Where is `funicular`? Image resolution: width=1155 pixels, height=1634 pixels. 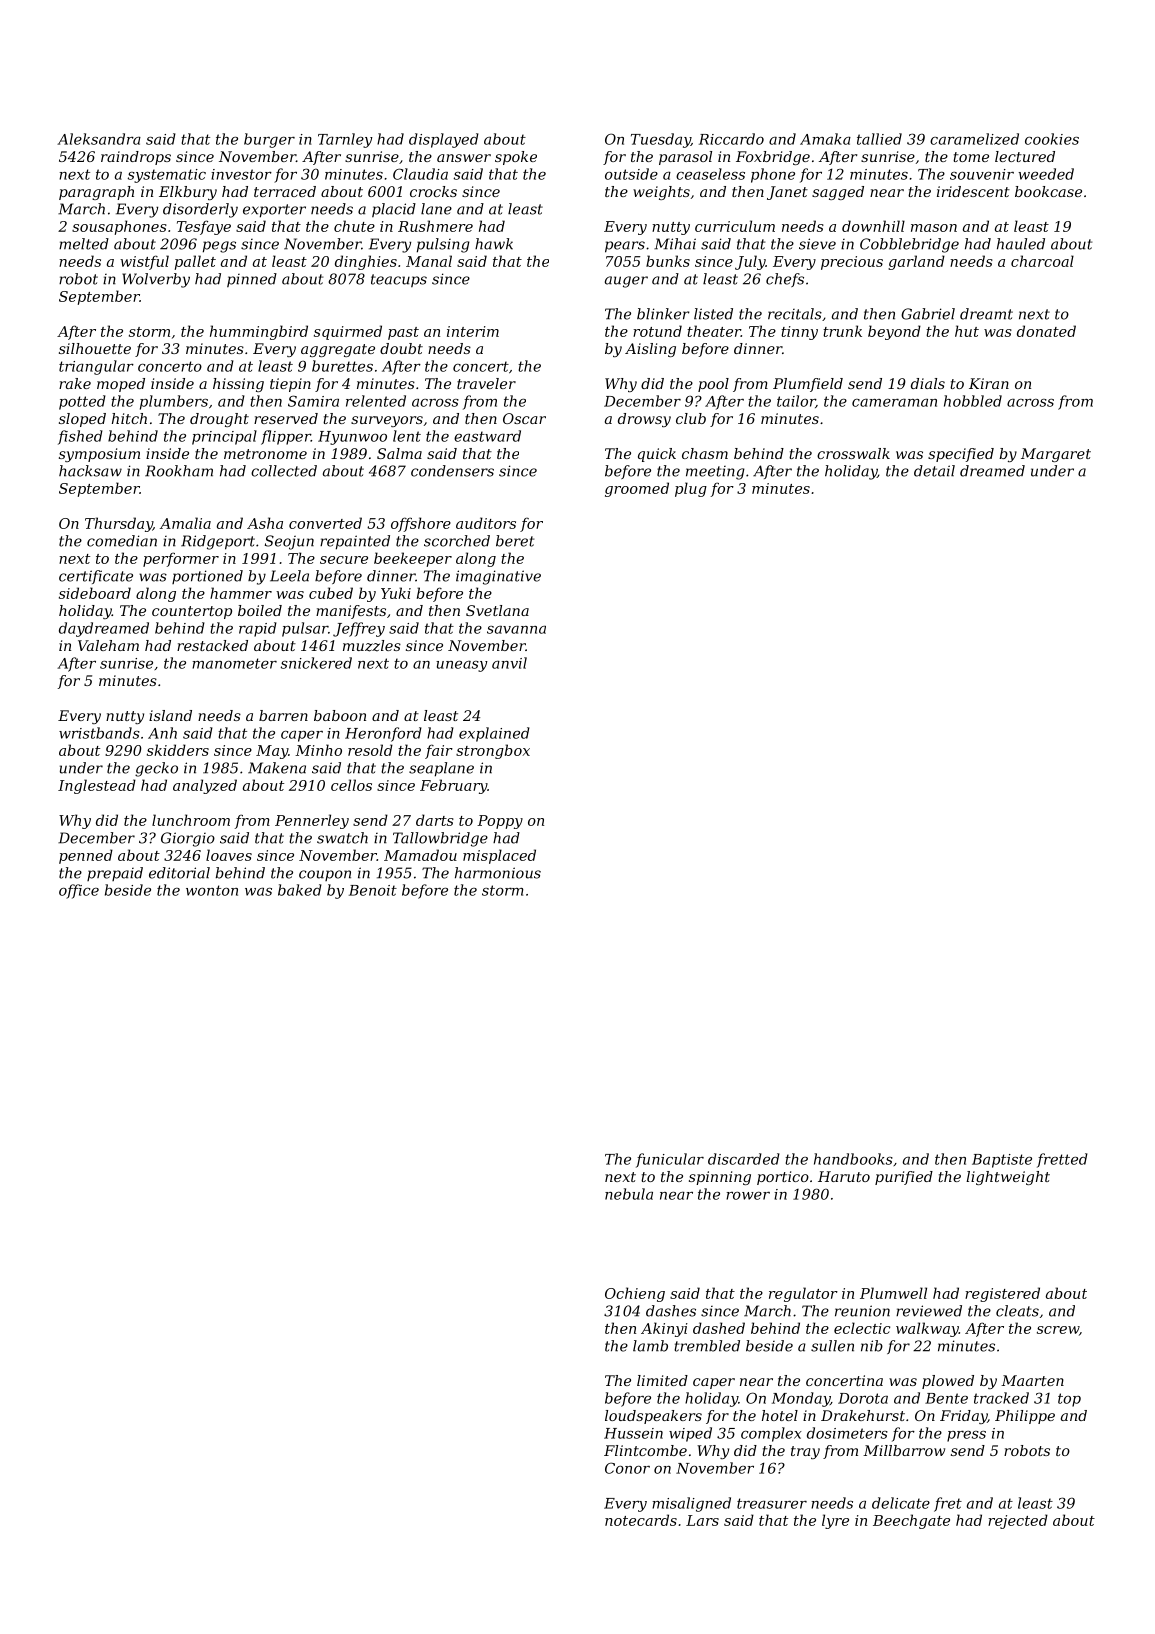
funicular is located at coordinates (670, 1160).
